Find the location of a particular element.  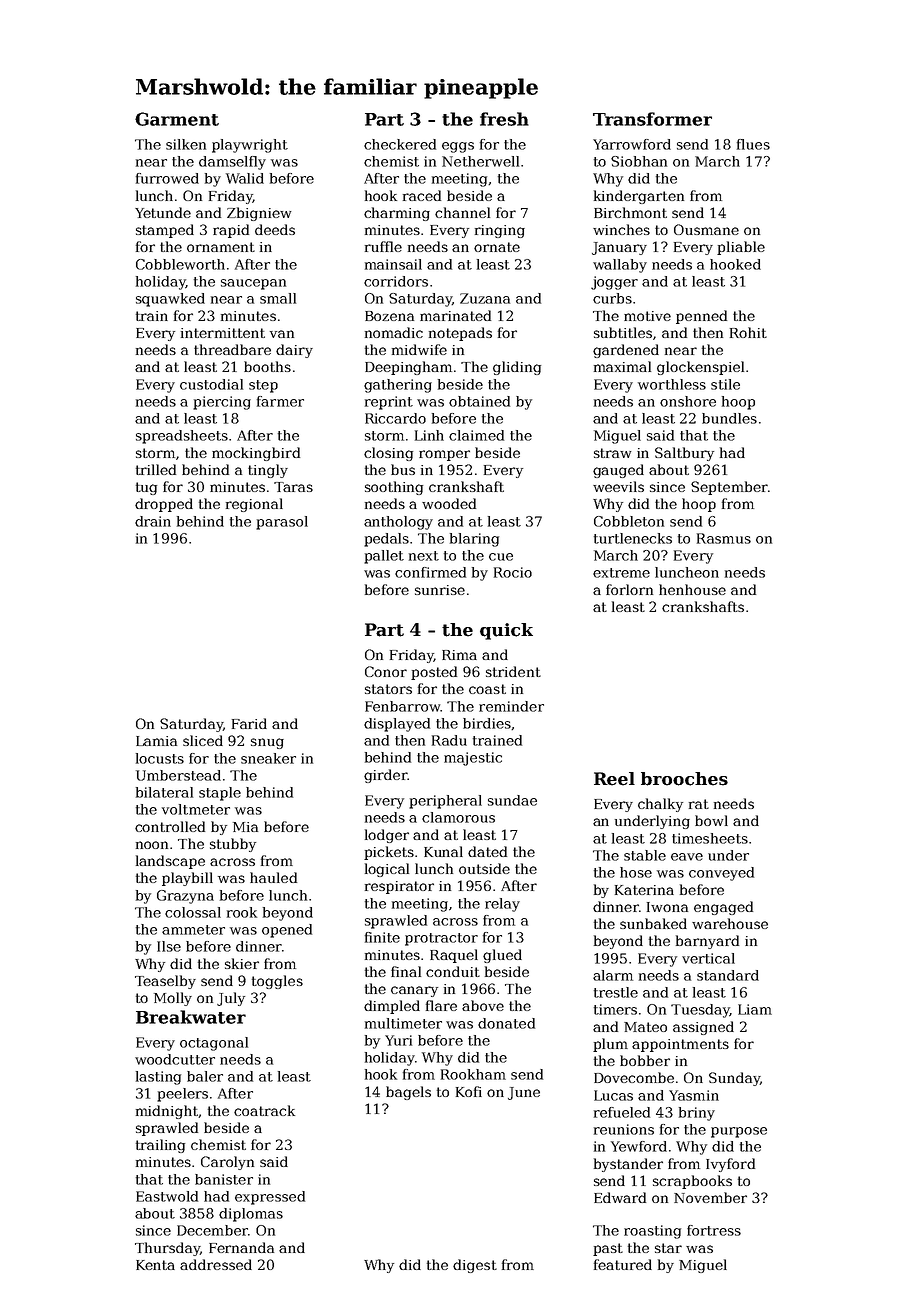

flues is located at coordinates (753, 144).
